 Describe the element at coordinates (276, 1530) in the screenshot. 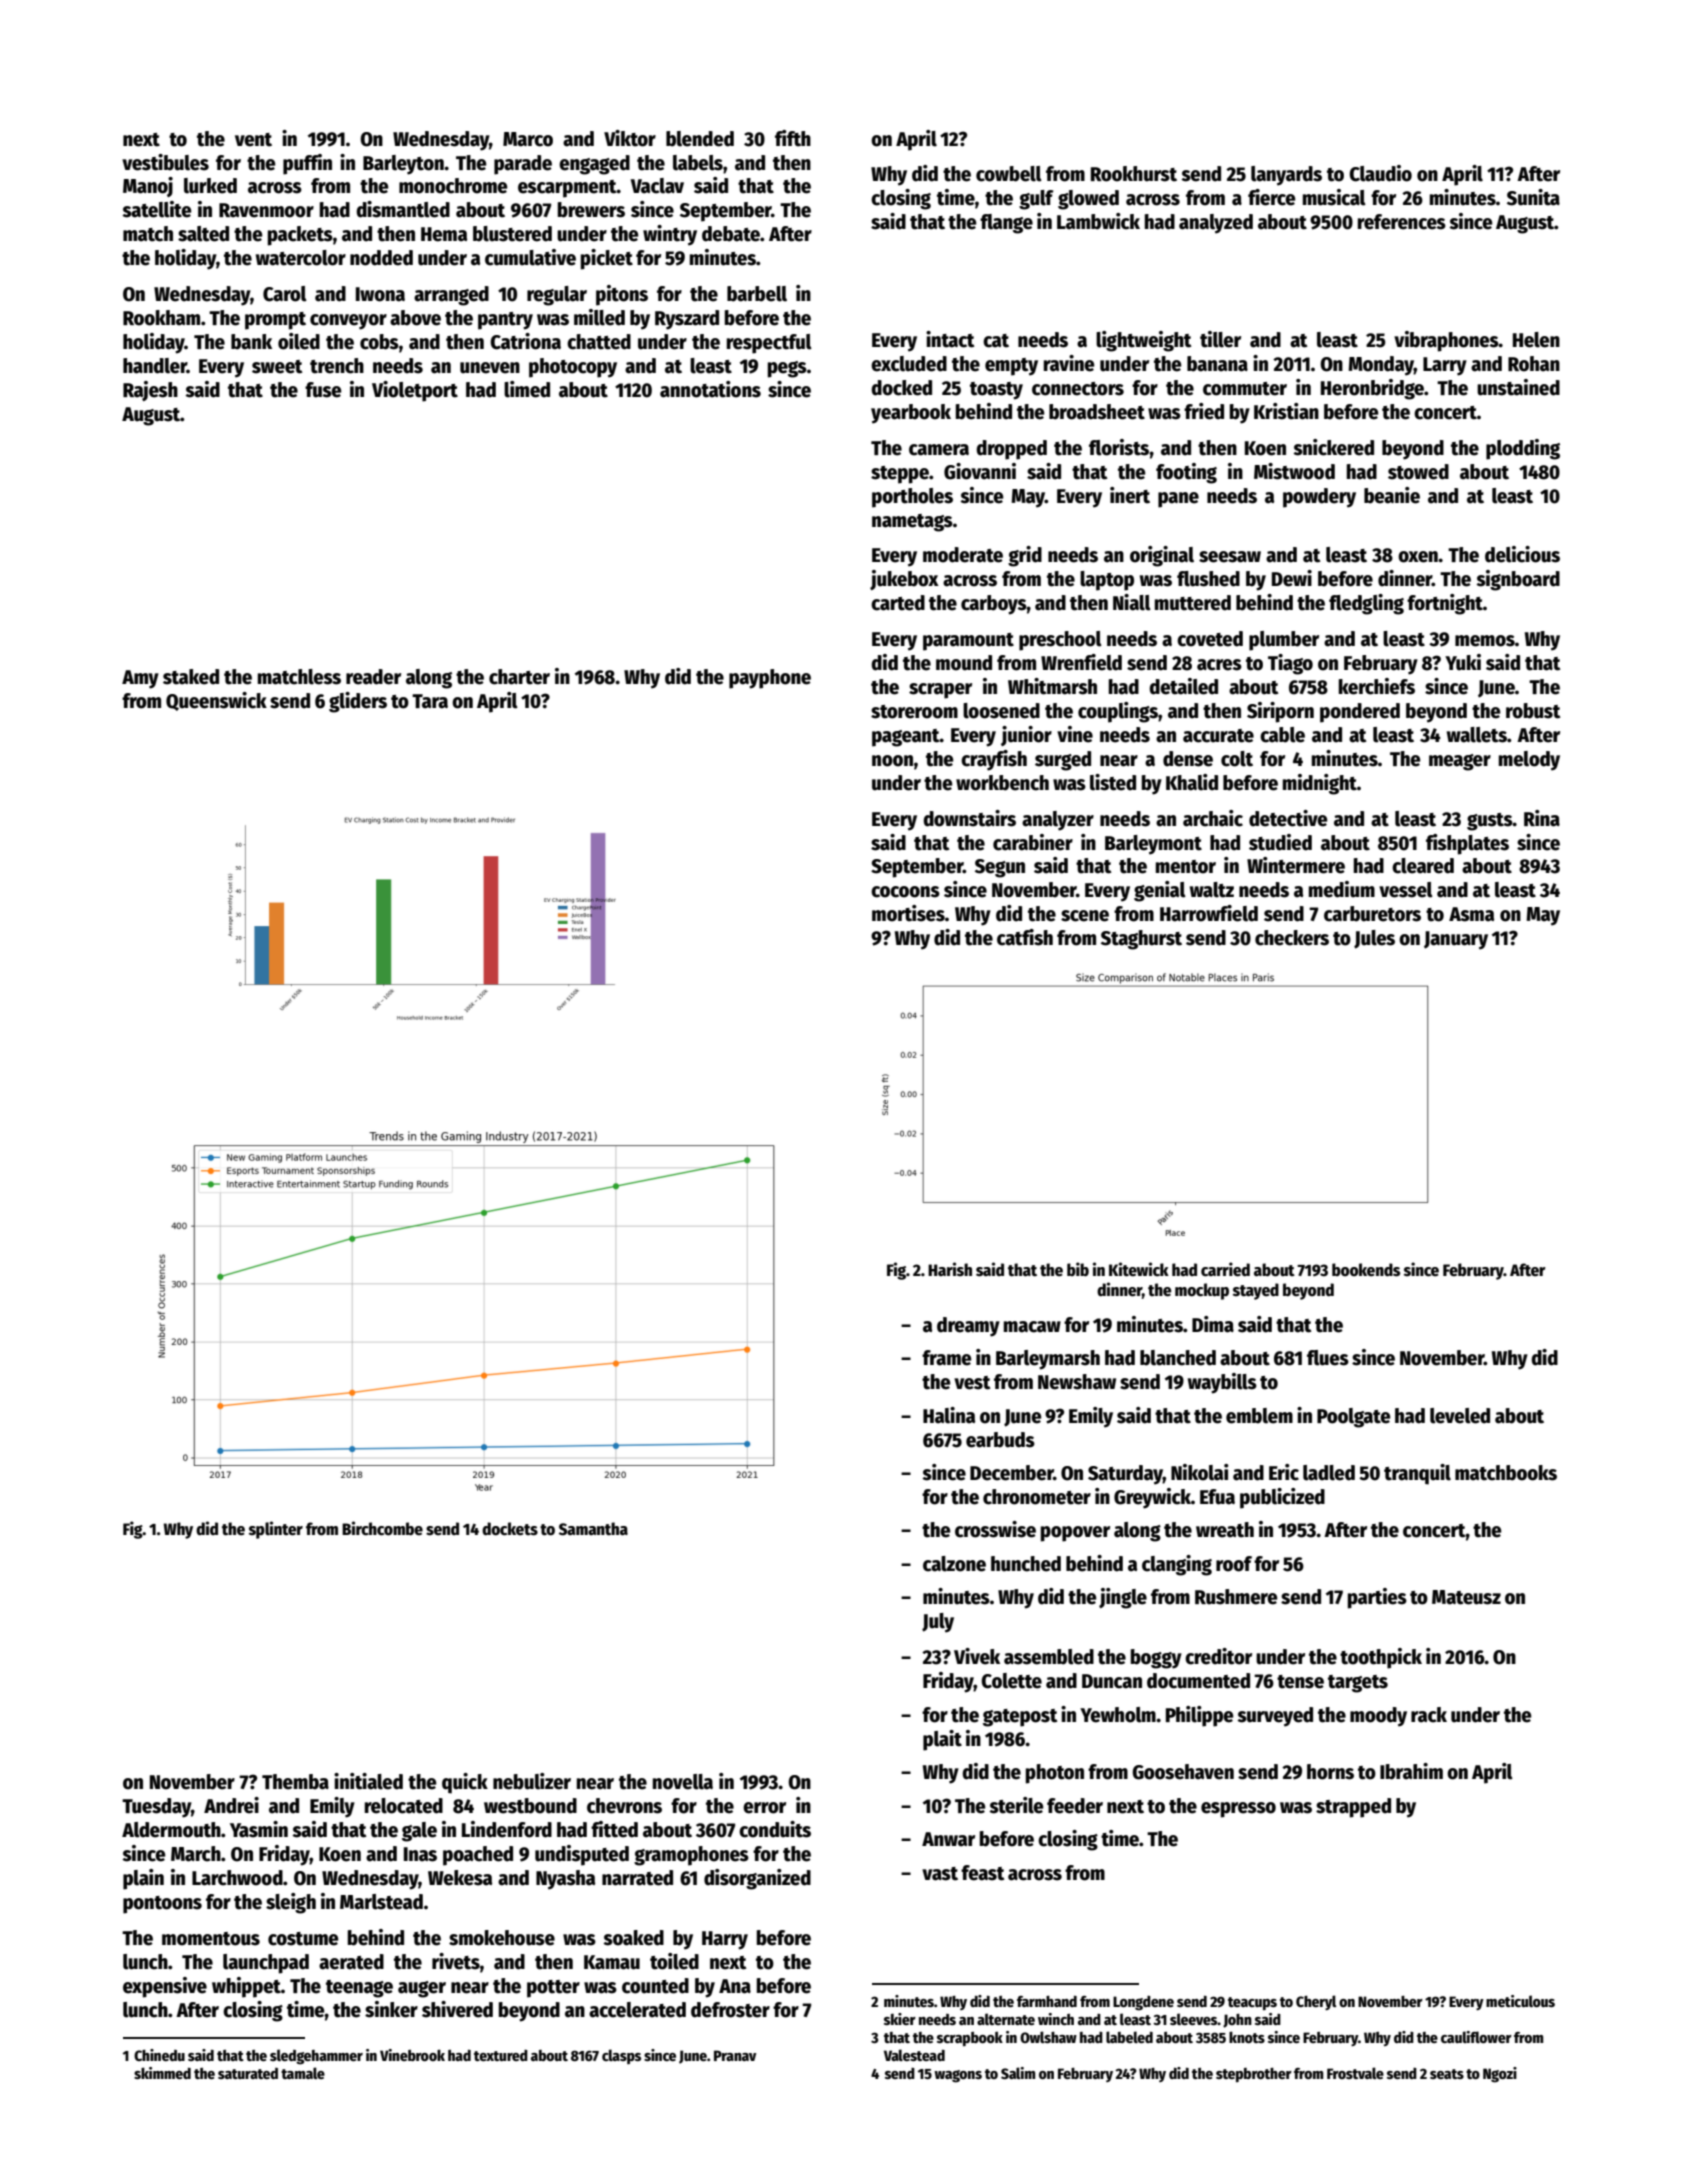

I see `splinter` at that location.
